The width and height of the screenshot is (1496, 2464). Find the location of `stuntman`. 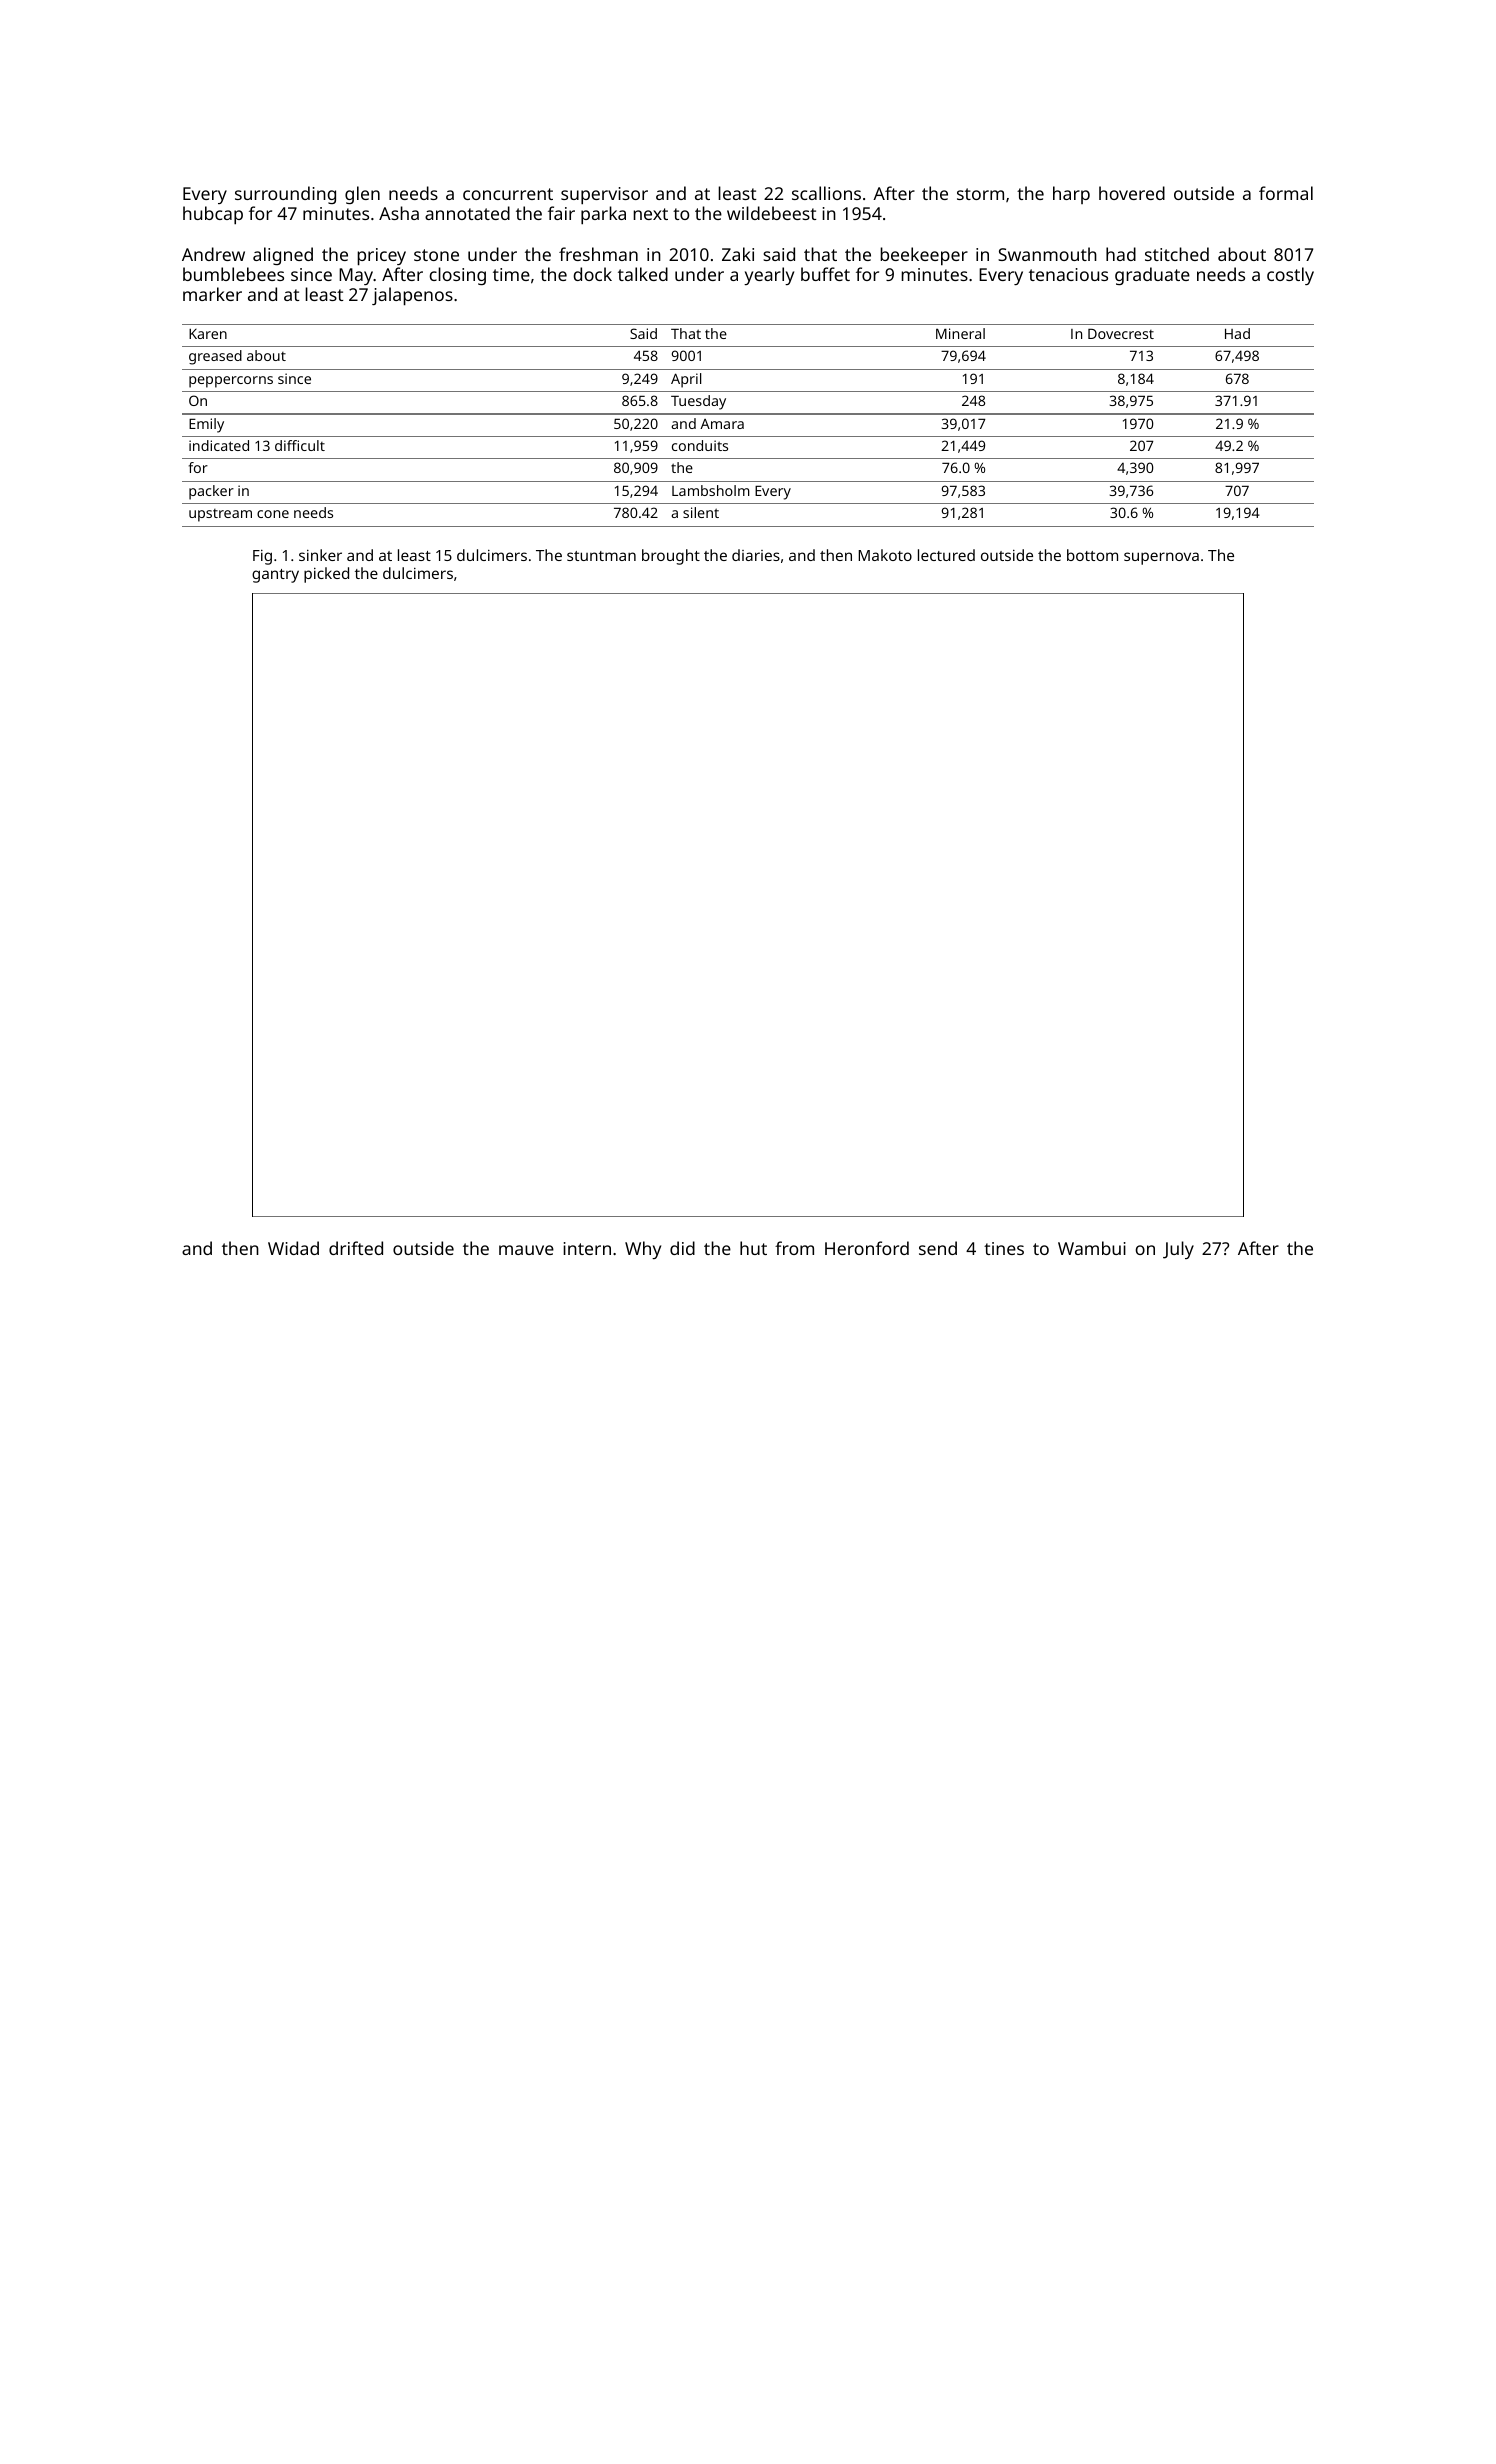

stuntman is located at coordinates (601, 556).
